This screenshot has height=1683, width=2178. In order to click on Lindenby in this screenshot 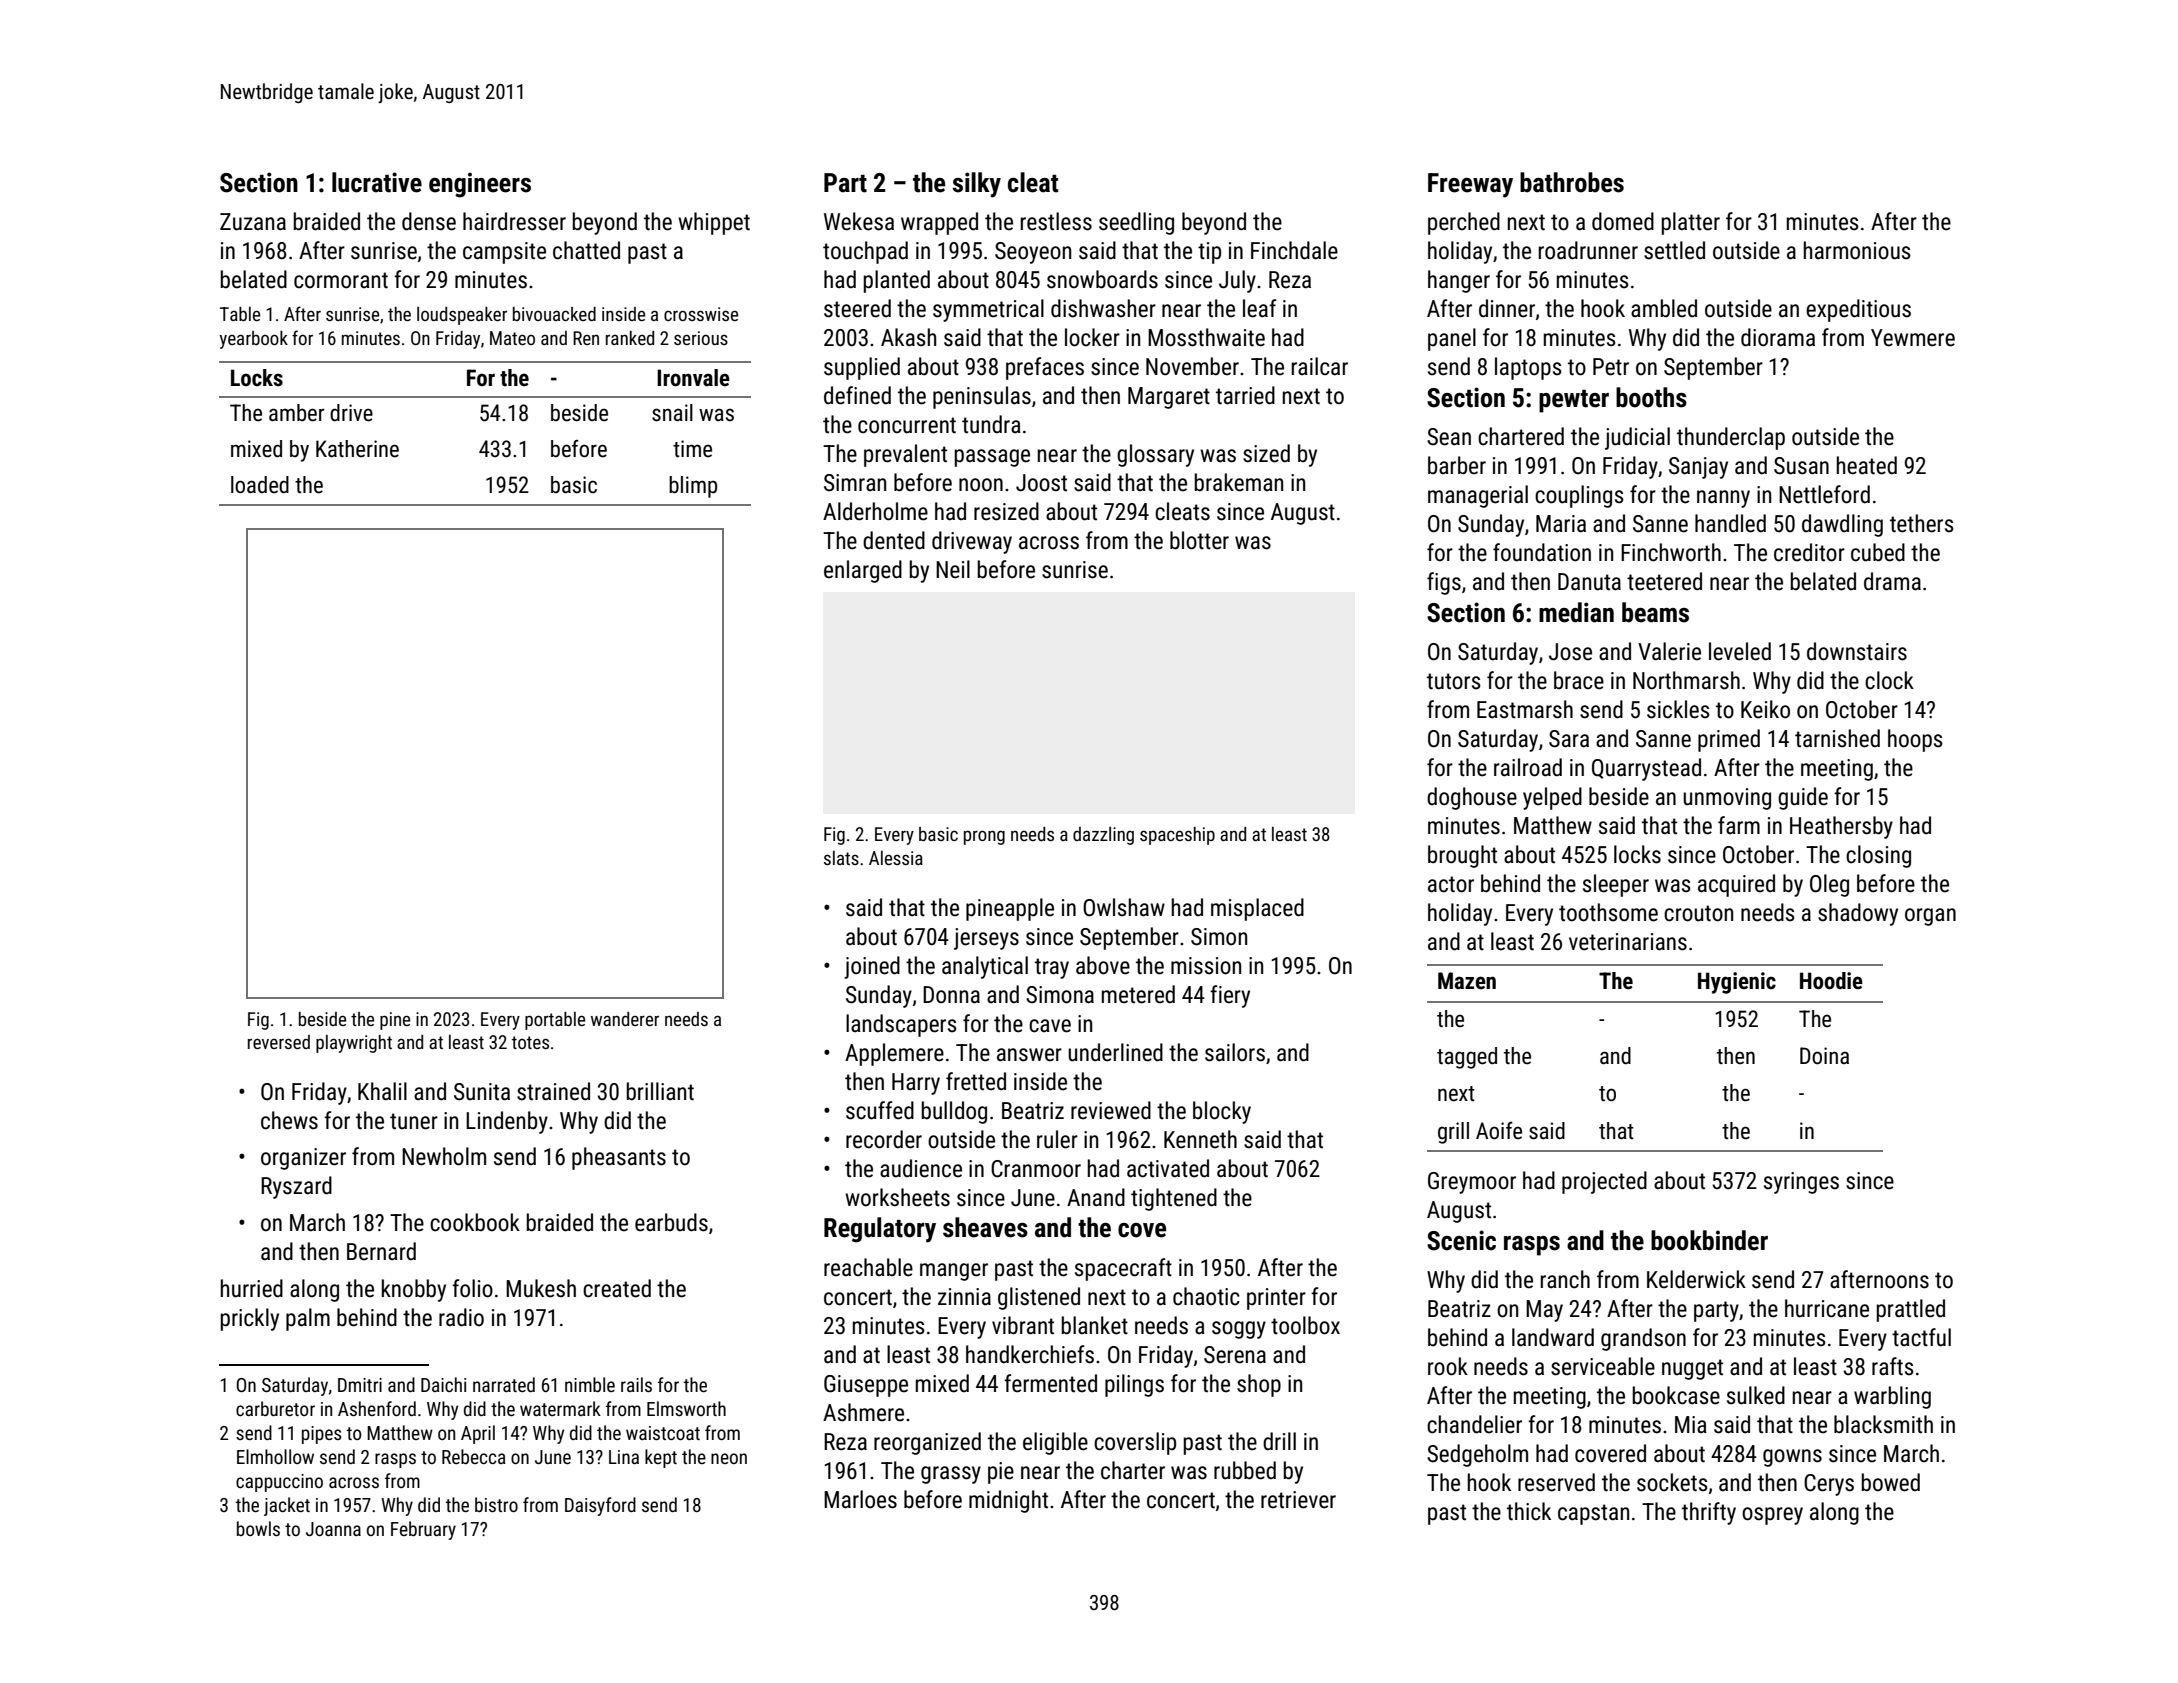, I will do `click(507, 1122)`.
